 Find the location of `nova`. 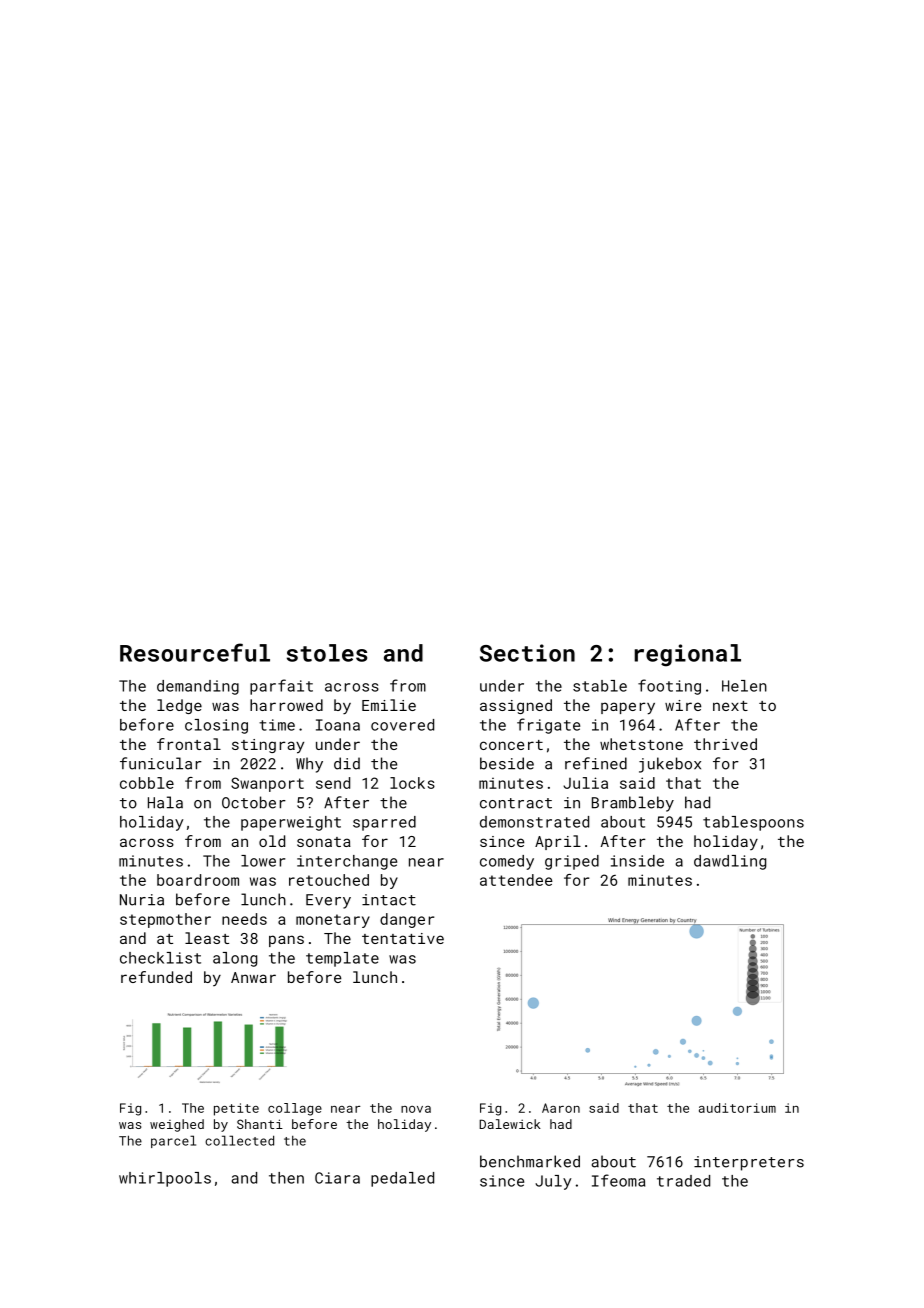

nova is located at coordinates (416, 1109).
